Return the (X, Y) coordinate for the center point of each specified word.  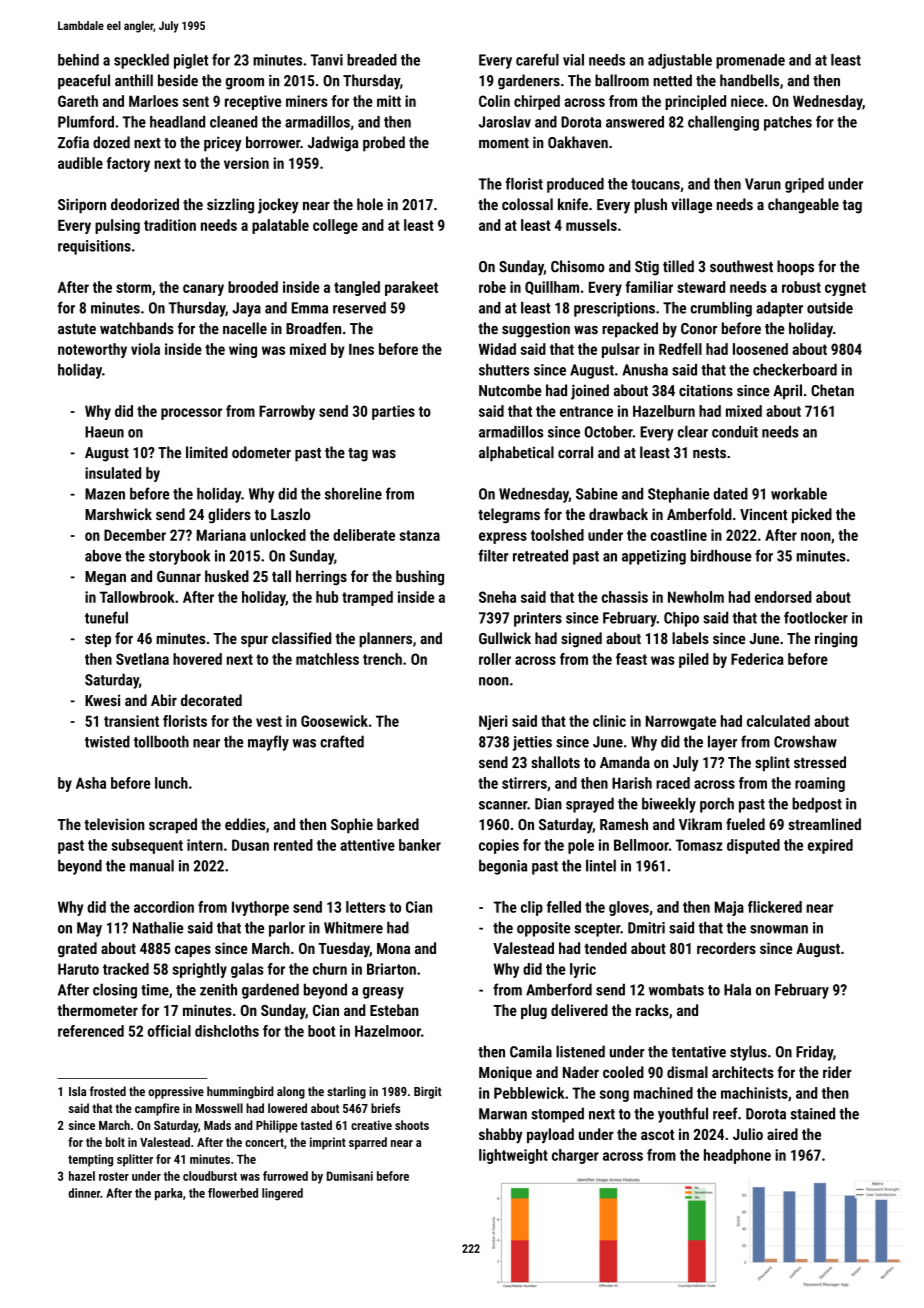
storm (133, 287)
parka (168, 1194)
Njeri (493, 722)
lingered (282, 1194)
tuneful (106, 617)
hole (370, 204)
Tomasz (699, 845)
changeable (803, 206)
